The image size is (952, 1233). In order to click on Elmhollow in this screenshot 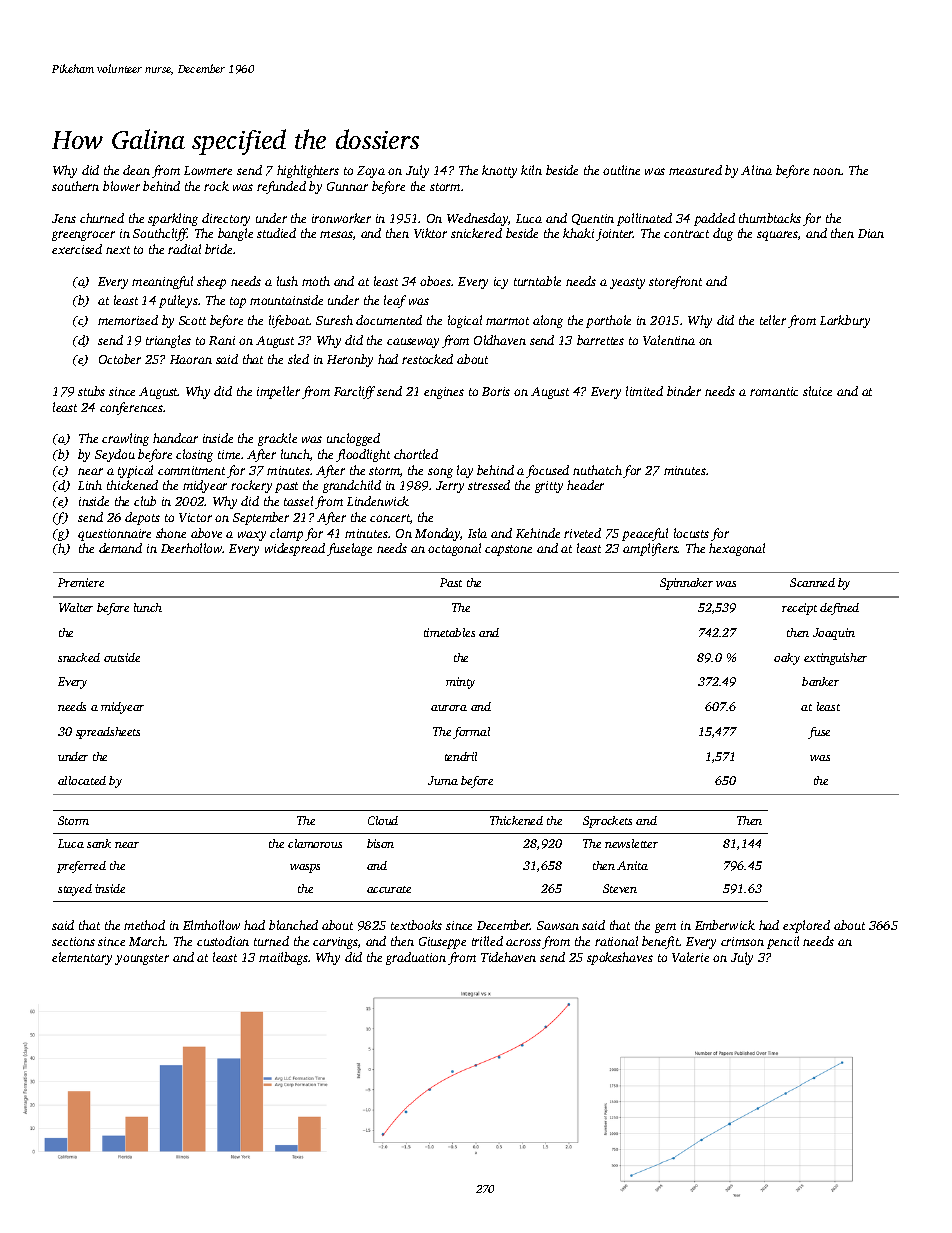, I will do `click(211, 925)`.
